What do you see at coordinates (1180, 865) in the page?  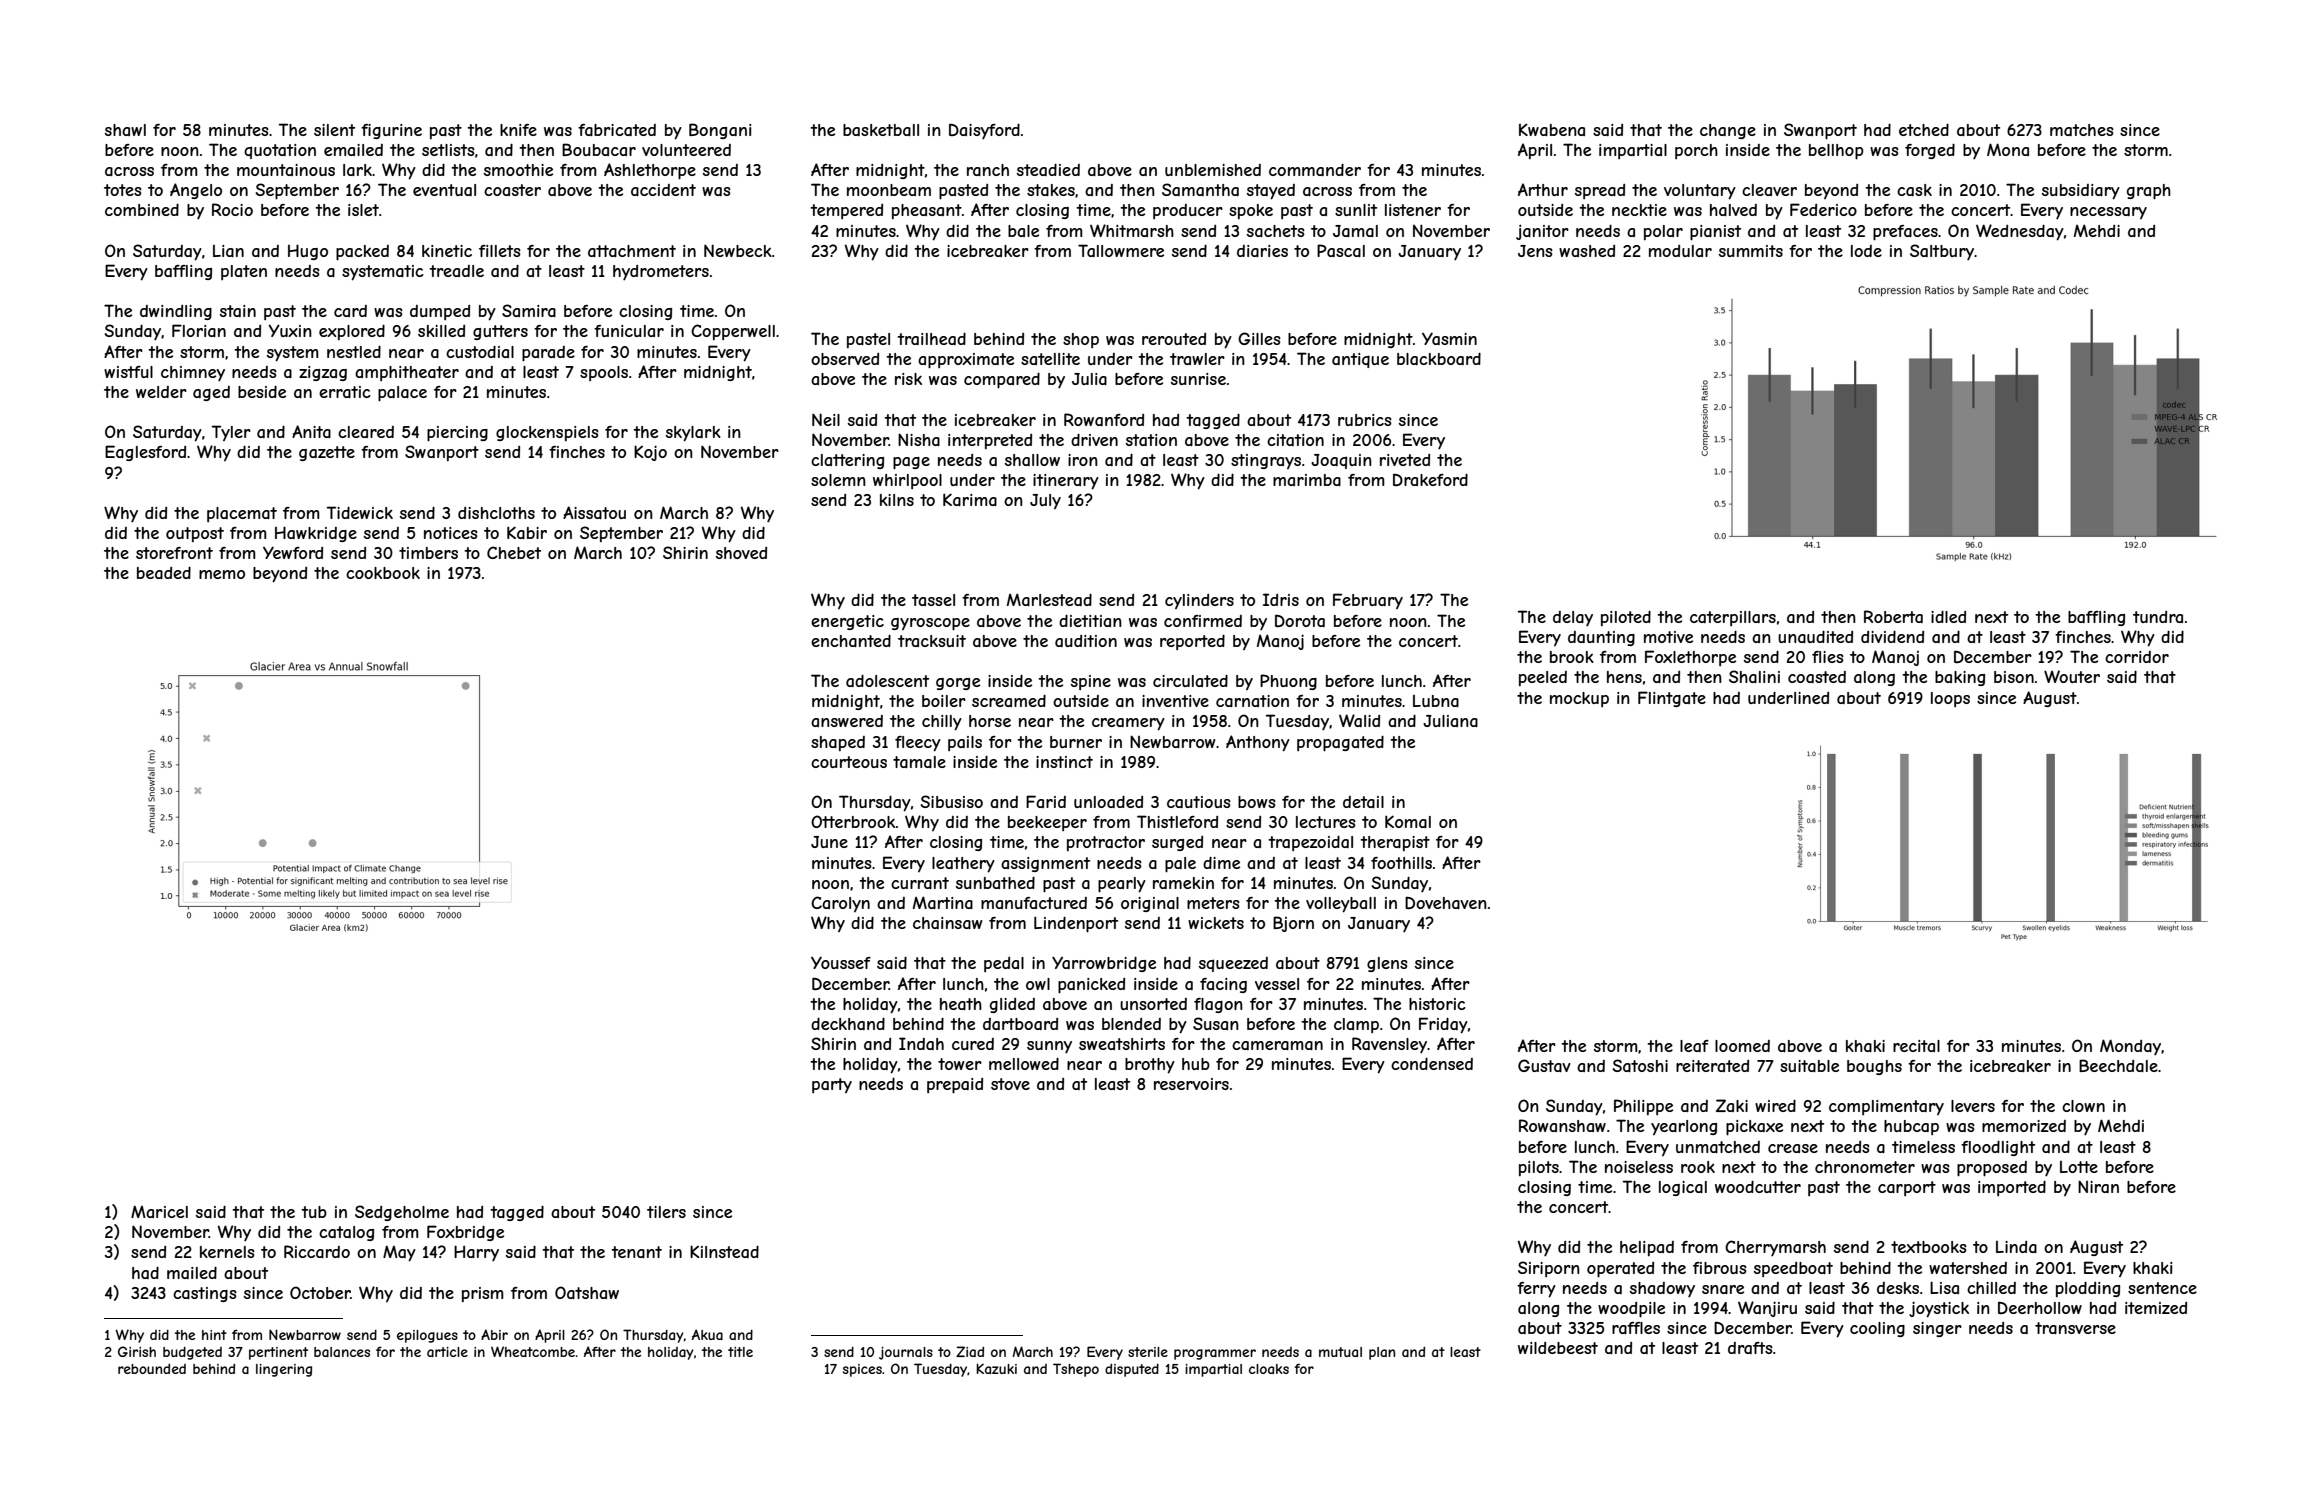 I see `pale` at bounding box center [1180, 865].
